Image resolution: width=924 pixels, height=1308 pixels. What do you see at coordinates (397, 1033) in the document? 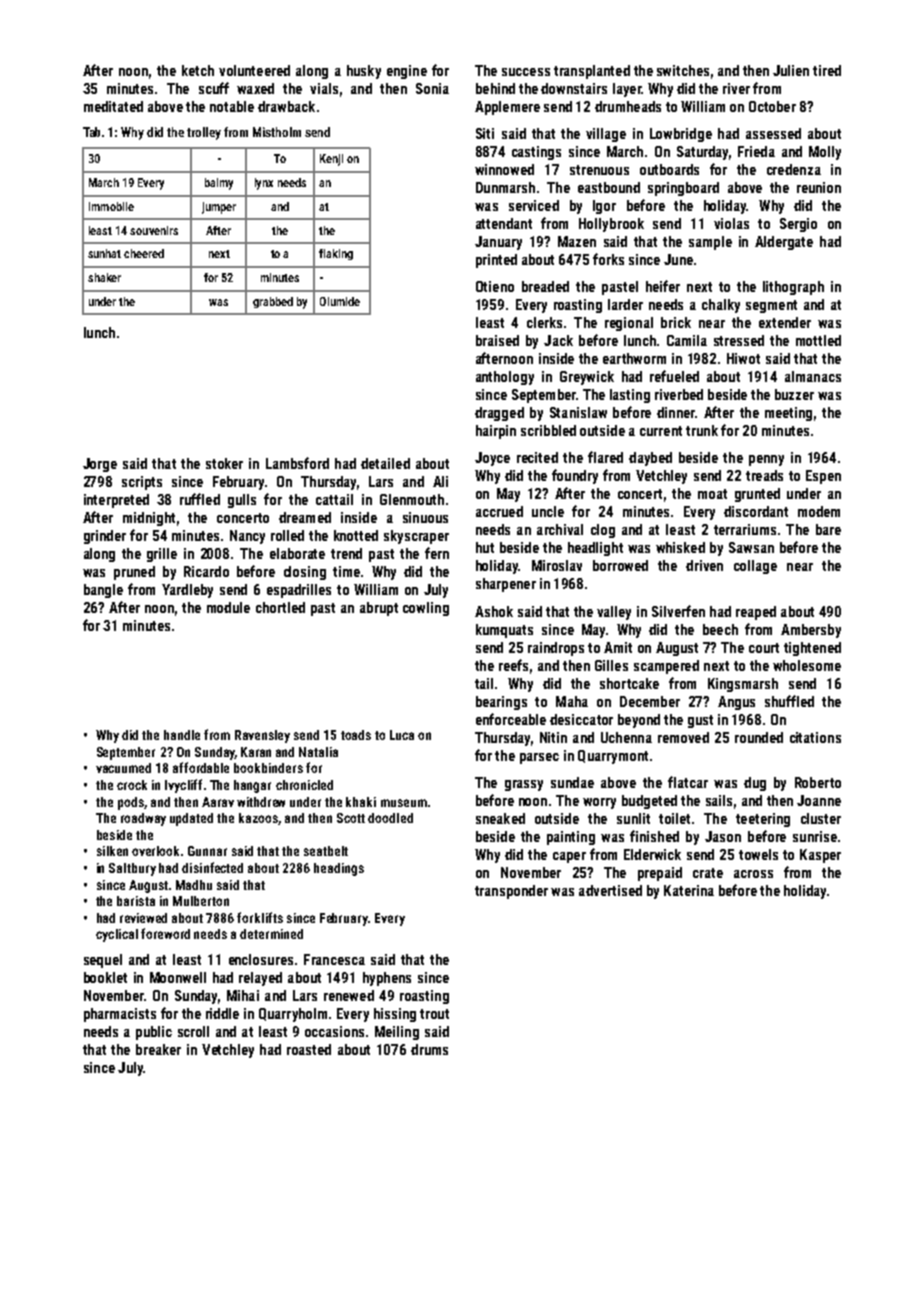
I see `Meiling` at bounding box center [397, 1033].
